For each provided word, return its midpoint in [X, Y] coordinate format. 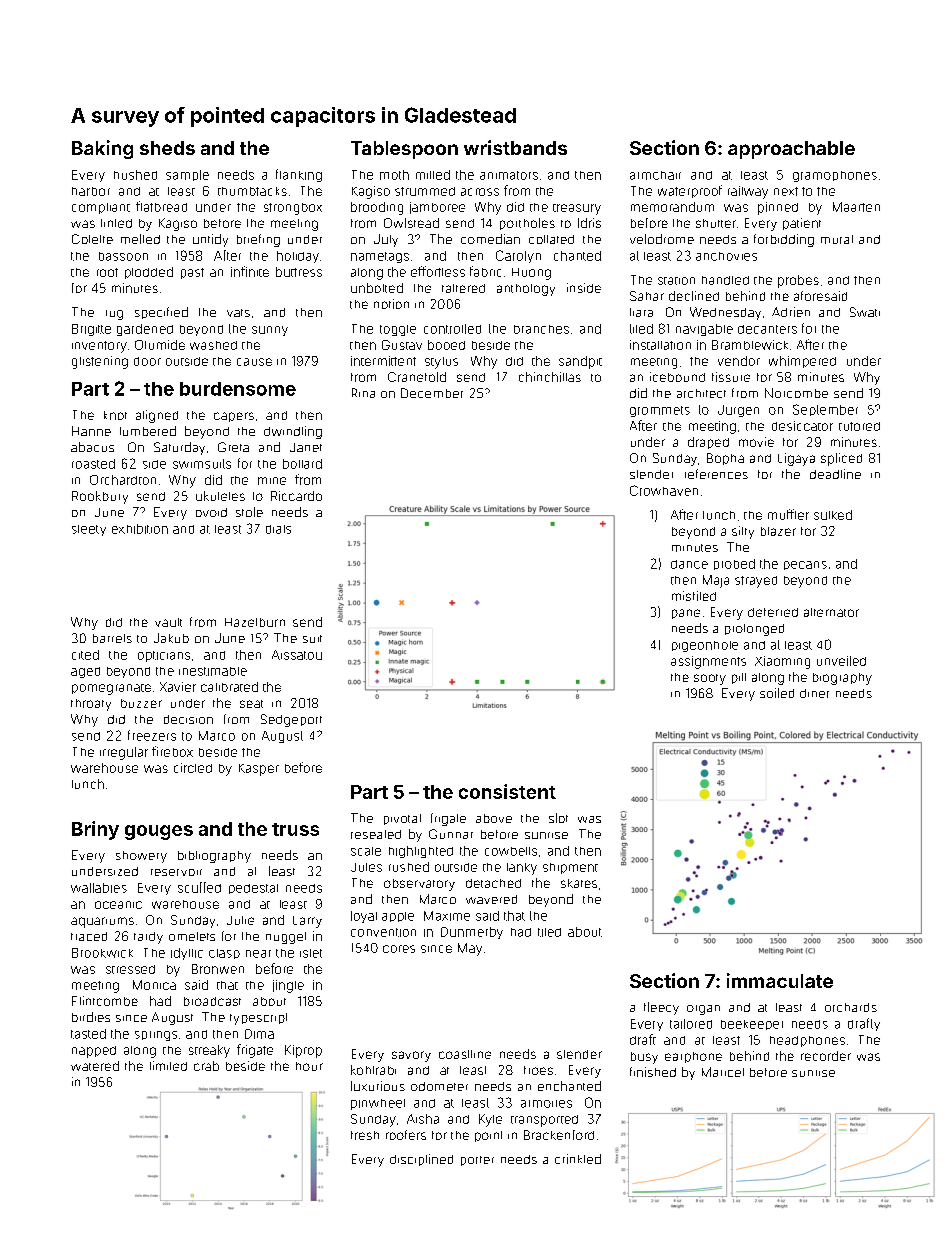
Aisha [423, 1119]
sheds [167, 148]
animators [509, 175]
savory [411, 1056]
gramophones [835, 176]
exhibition [140, 529]
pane [686, 614]
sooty [710, 679]
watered [95, 1066]
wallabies [99, 888]
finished [653, 1072]
